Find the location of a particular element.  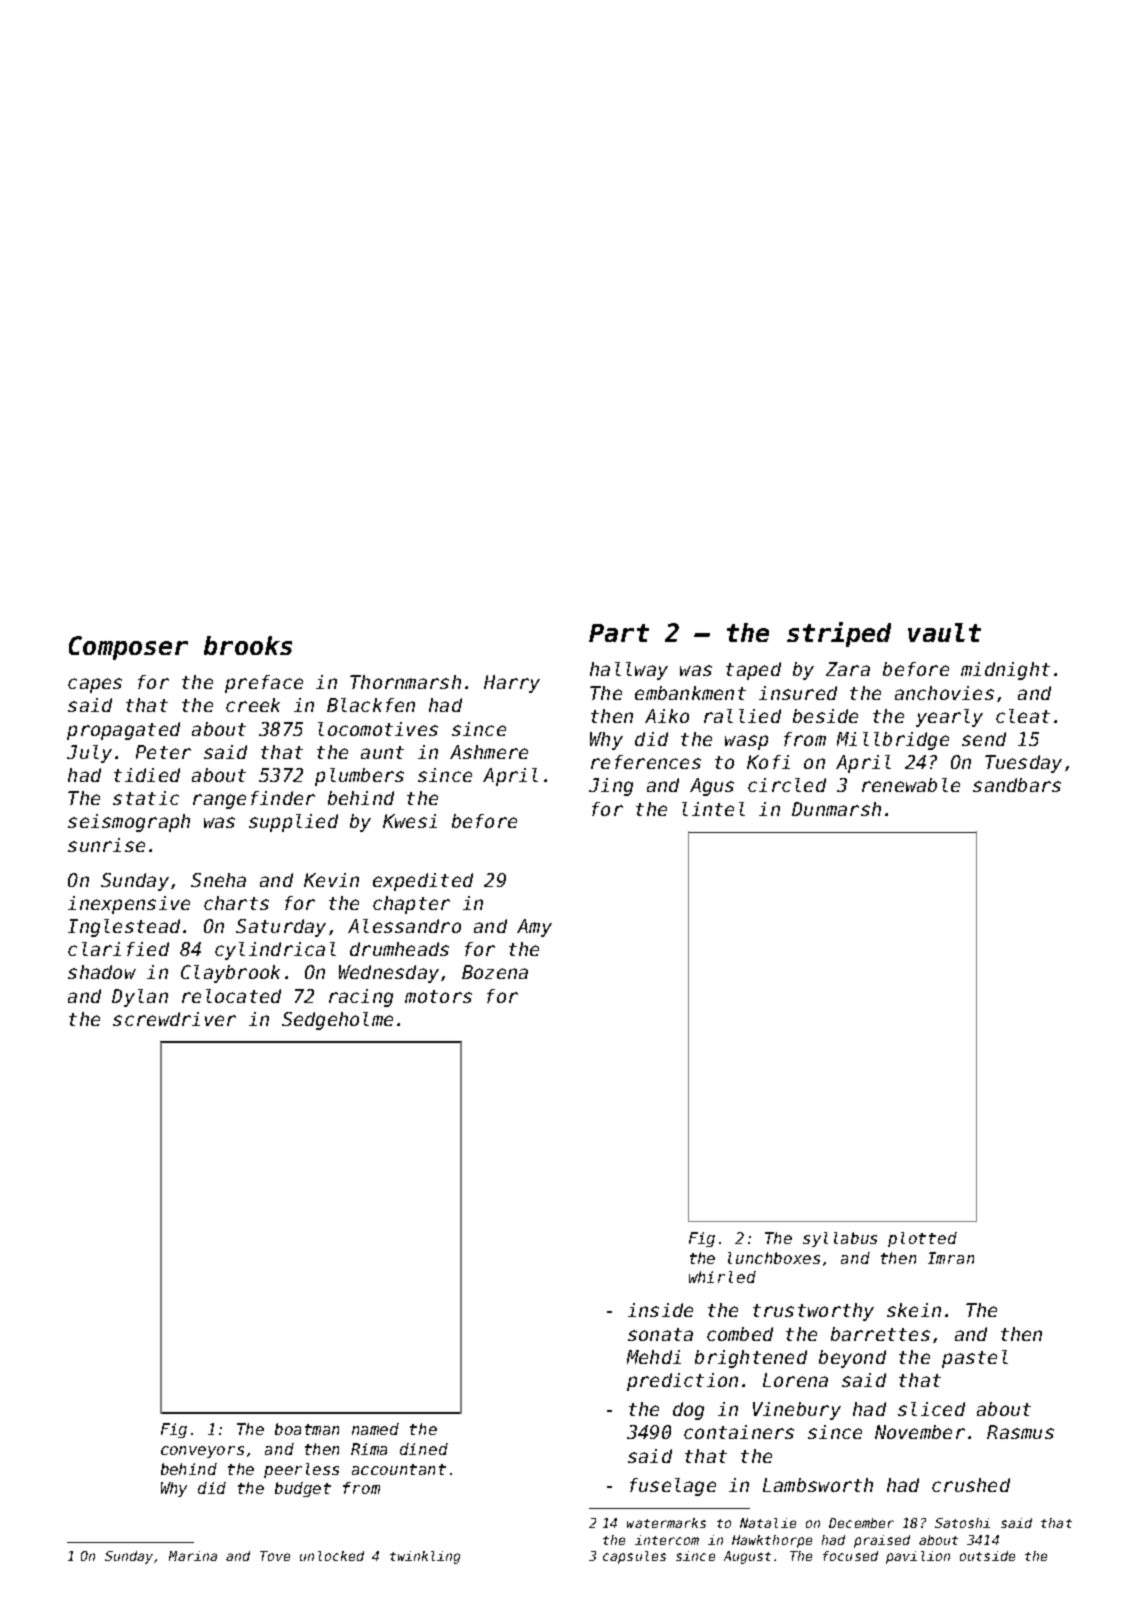

screwdriver is located at coordinates (174, 1019).
